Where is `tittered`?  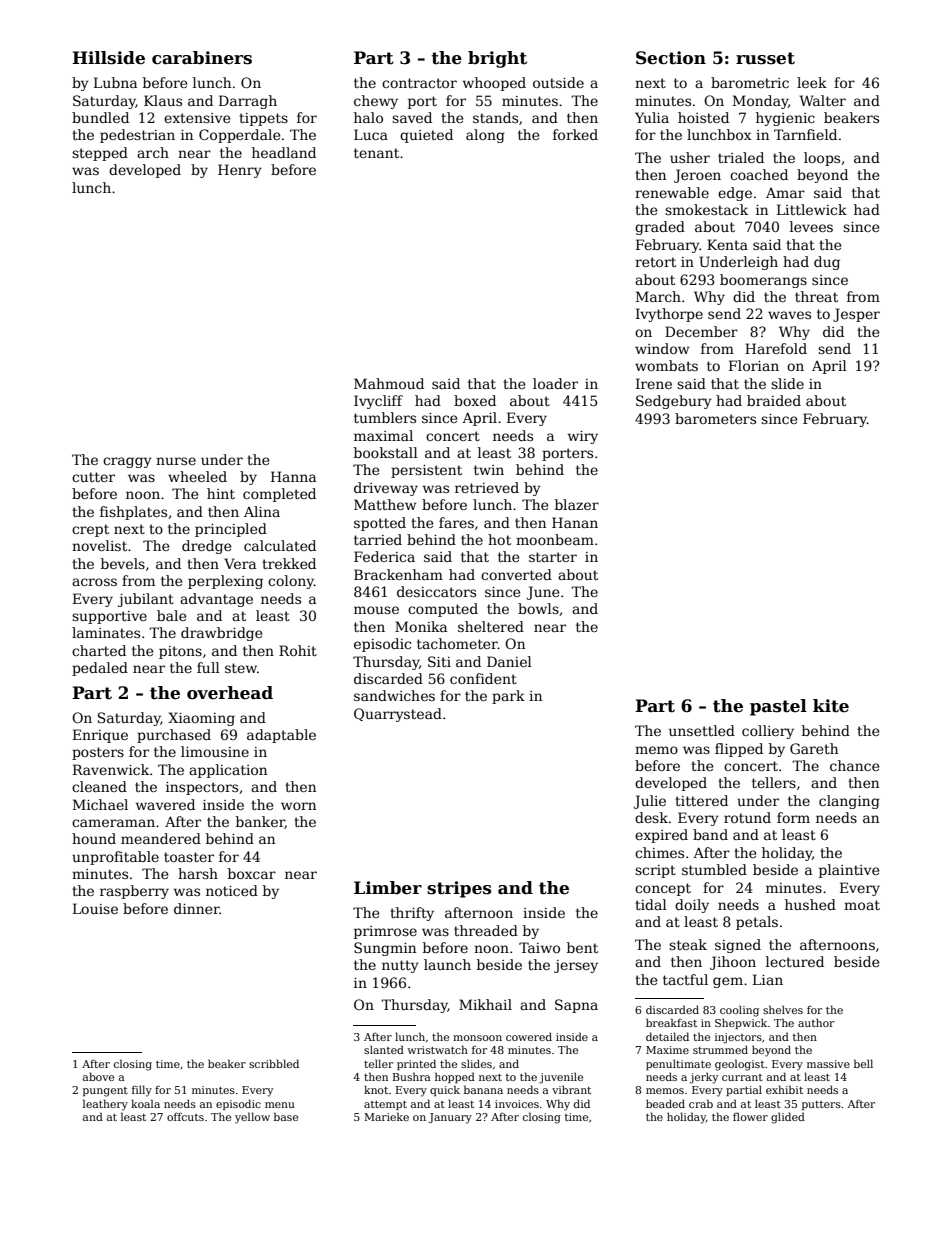 tittered is located at coordinates (701, 800).
